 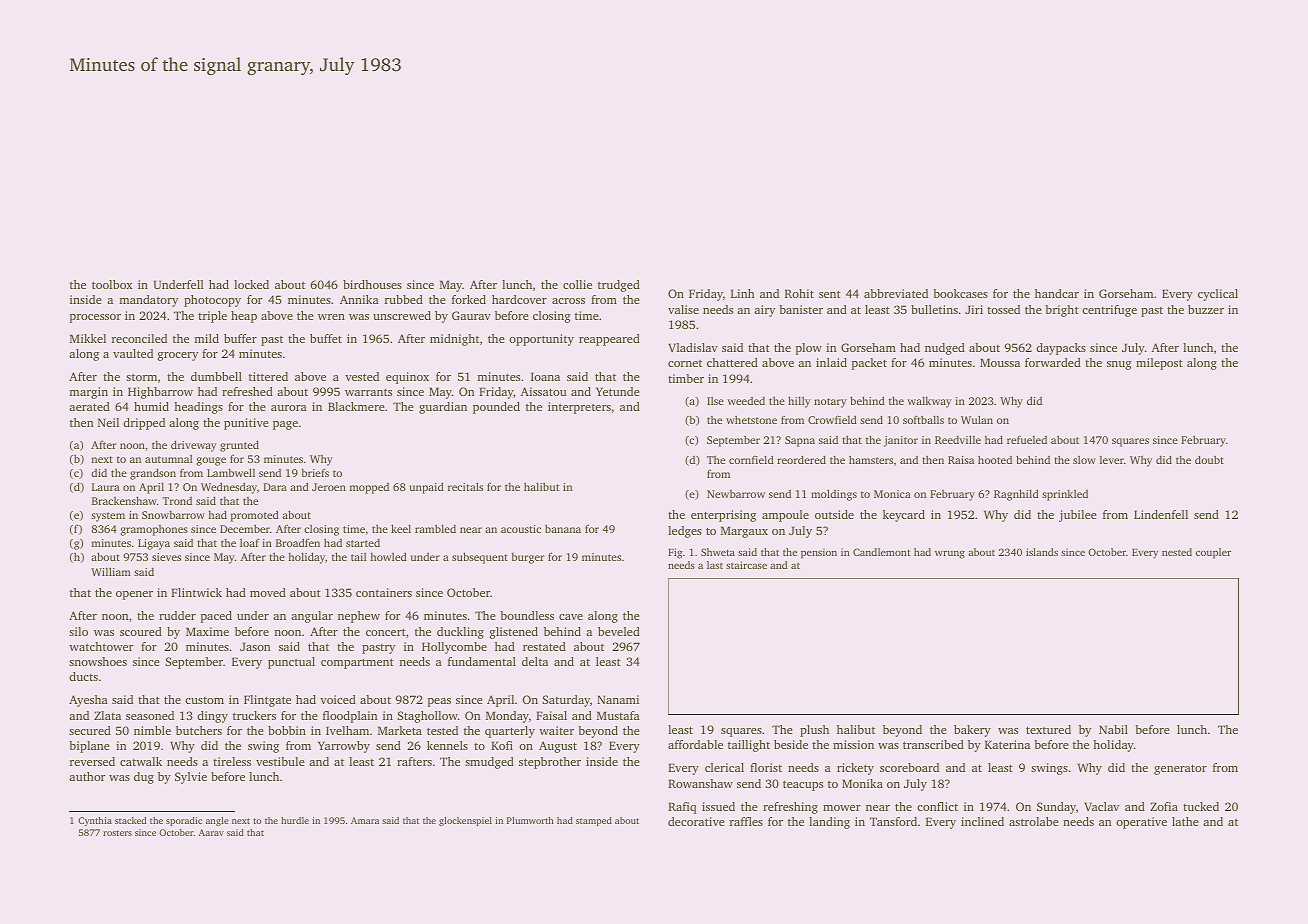 I want to click on Wulan, so click(x=977, y=419).
